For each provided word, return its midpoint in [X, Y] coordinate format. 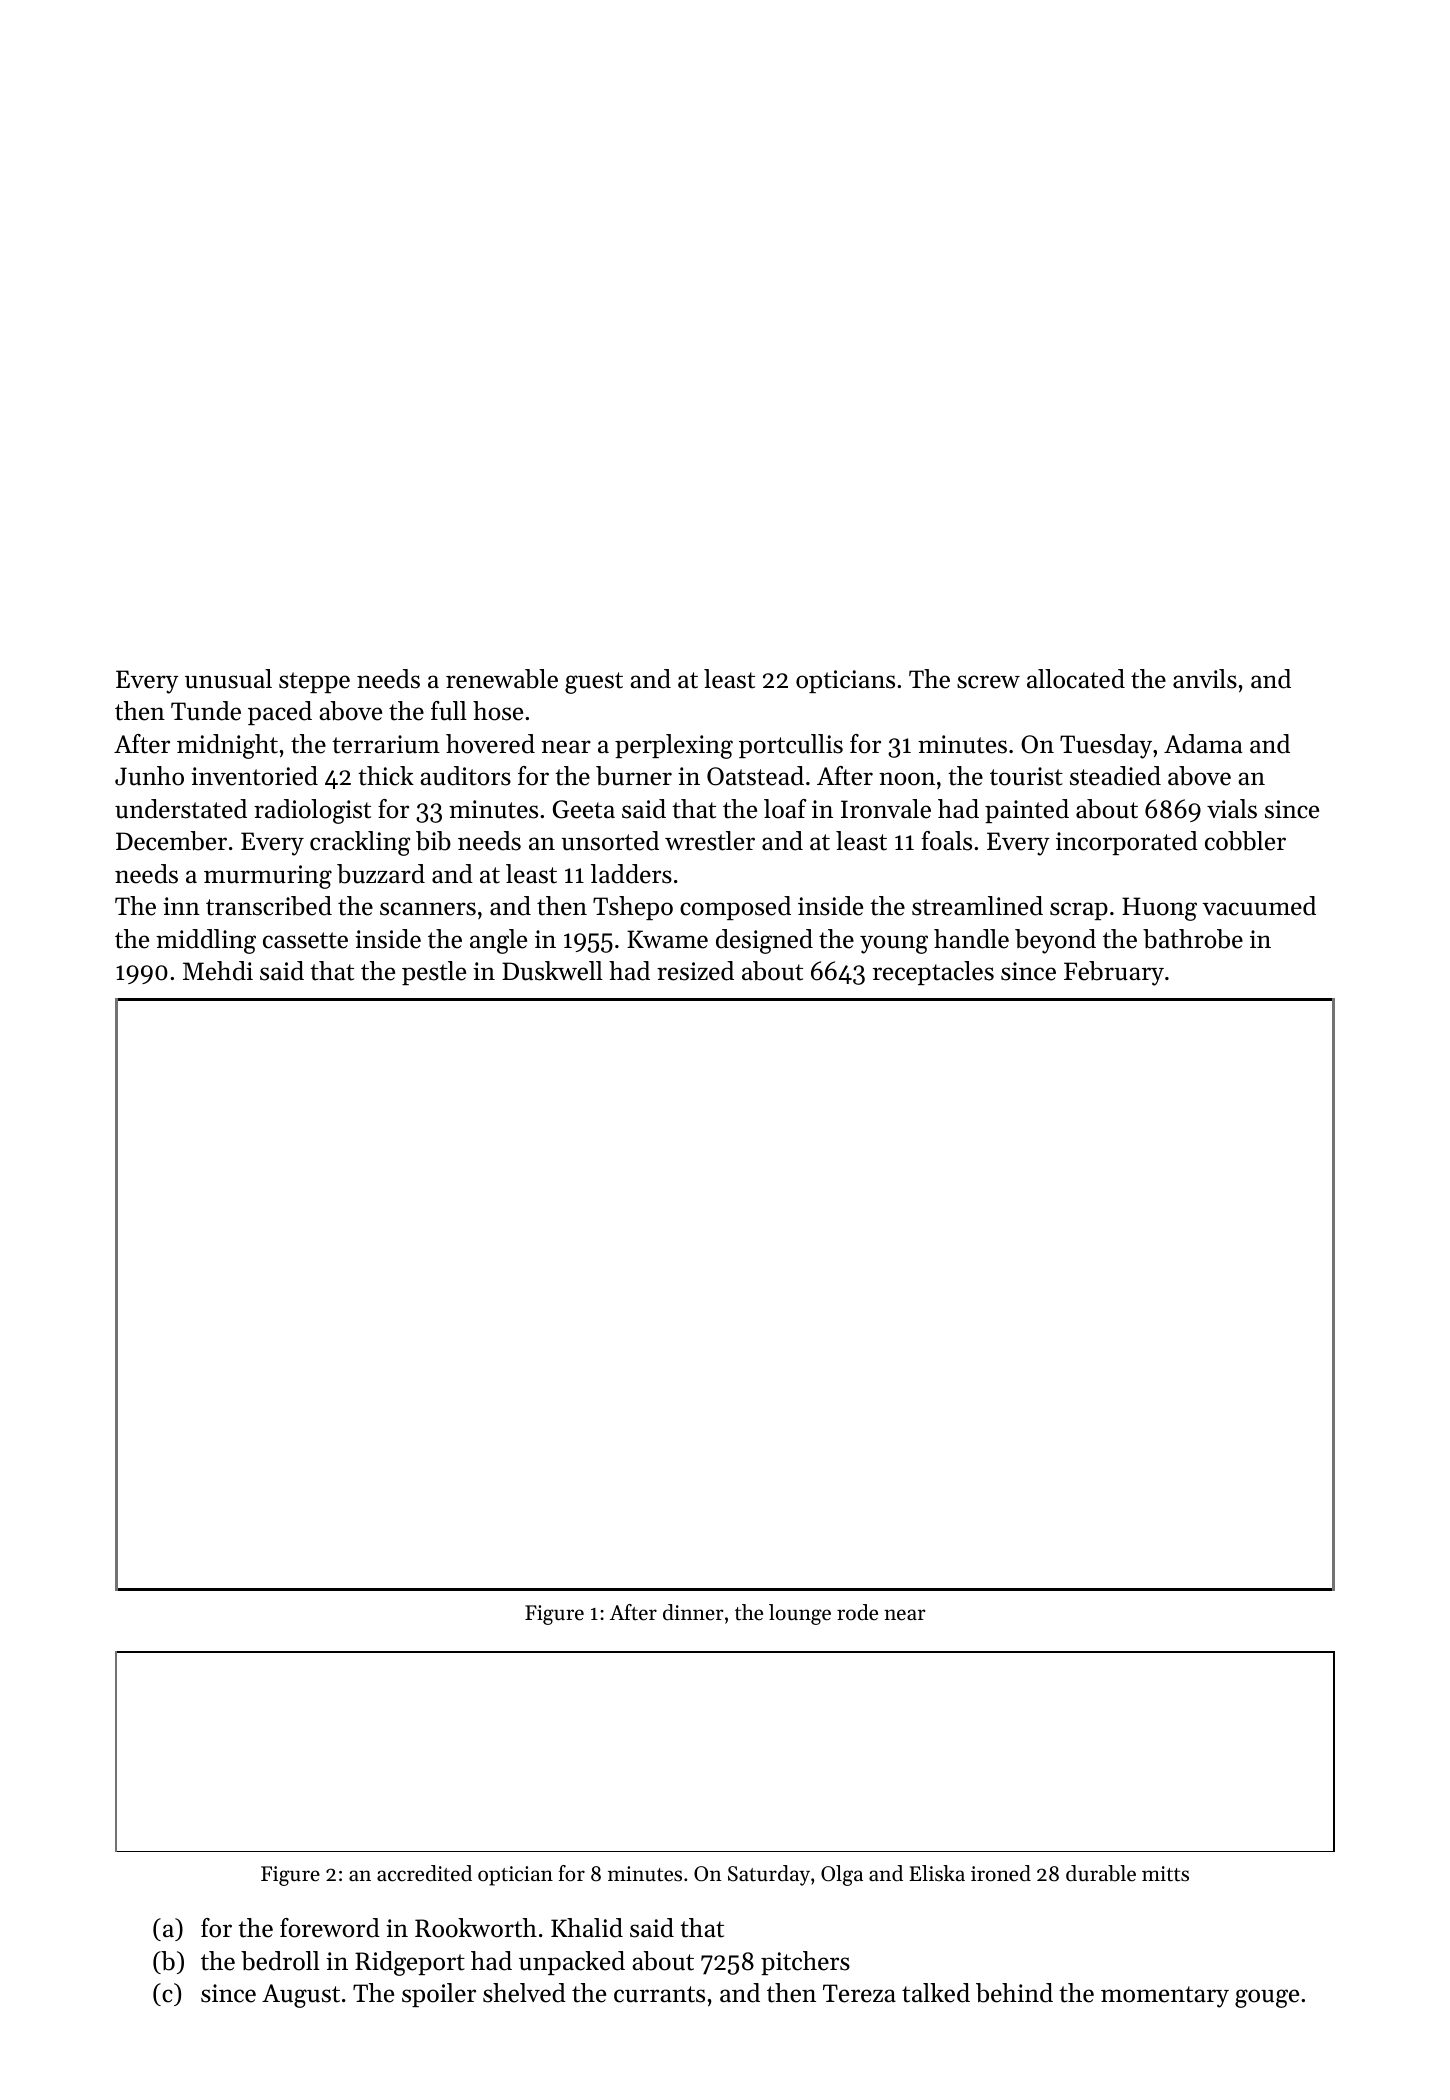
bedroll [280, 1961]
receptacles [933, 973]
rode [857, 1612]
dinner [693, 1612]
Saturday [769, 1875]
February [1114, 973]
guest [594, 683]
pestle [434, 973]
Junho [149, 776]
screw [988, 682]
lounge [800, 1614]
